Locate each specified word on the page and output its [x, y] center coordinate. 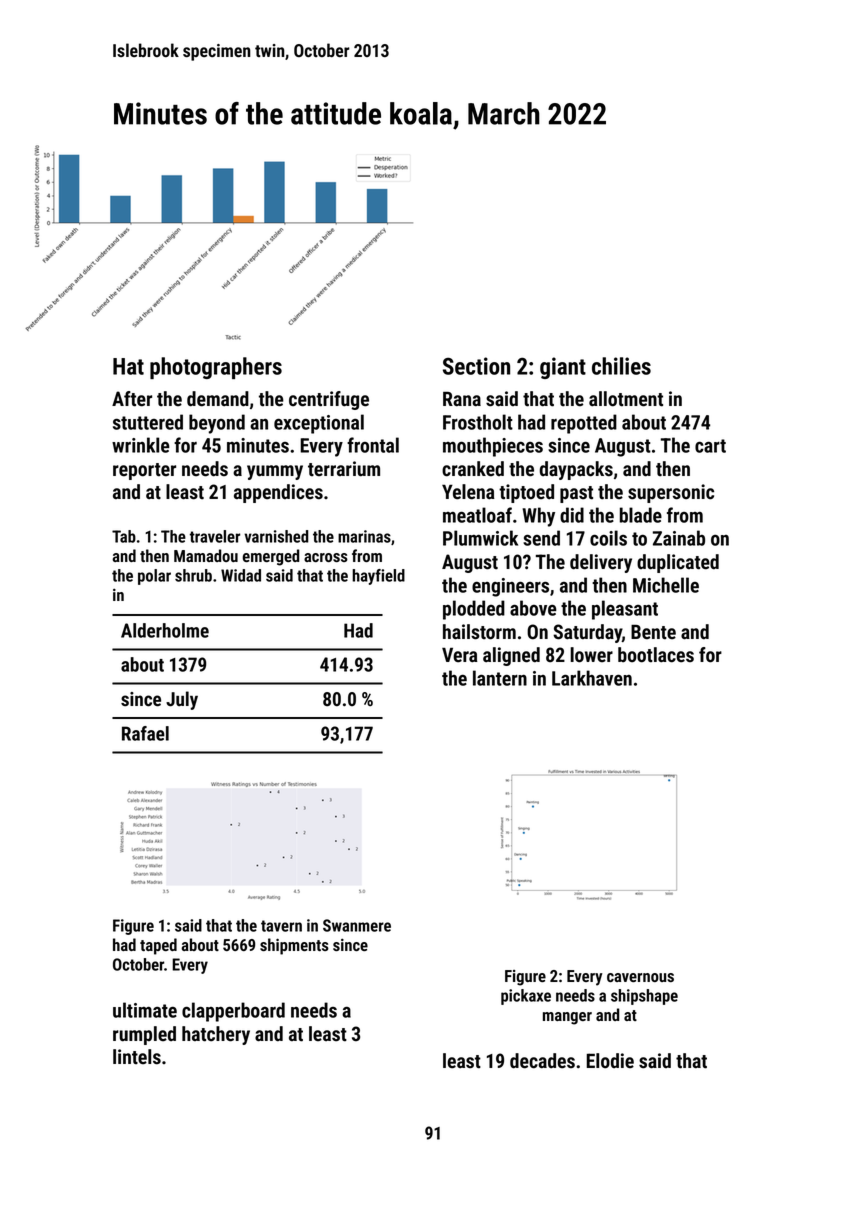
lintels [137, 1057]
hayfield [378, 577]
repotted [584, 424]
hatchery [216, 1035]
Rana [462, 399]
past [576, 494]
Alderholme [165, 630]
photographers [216, 368]
